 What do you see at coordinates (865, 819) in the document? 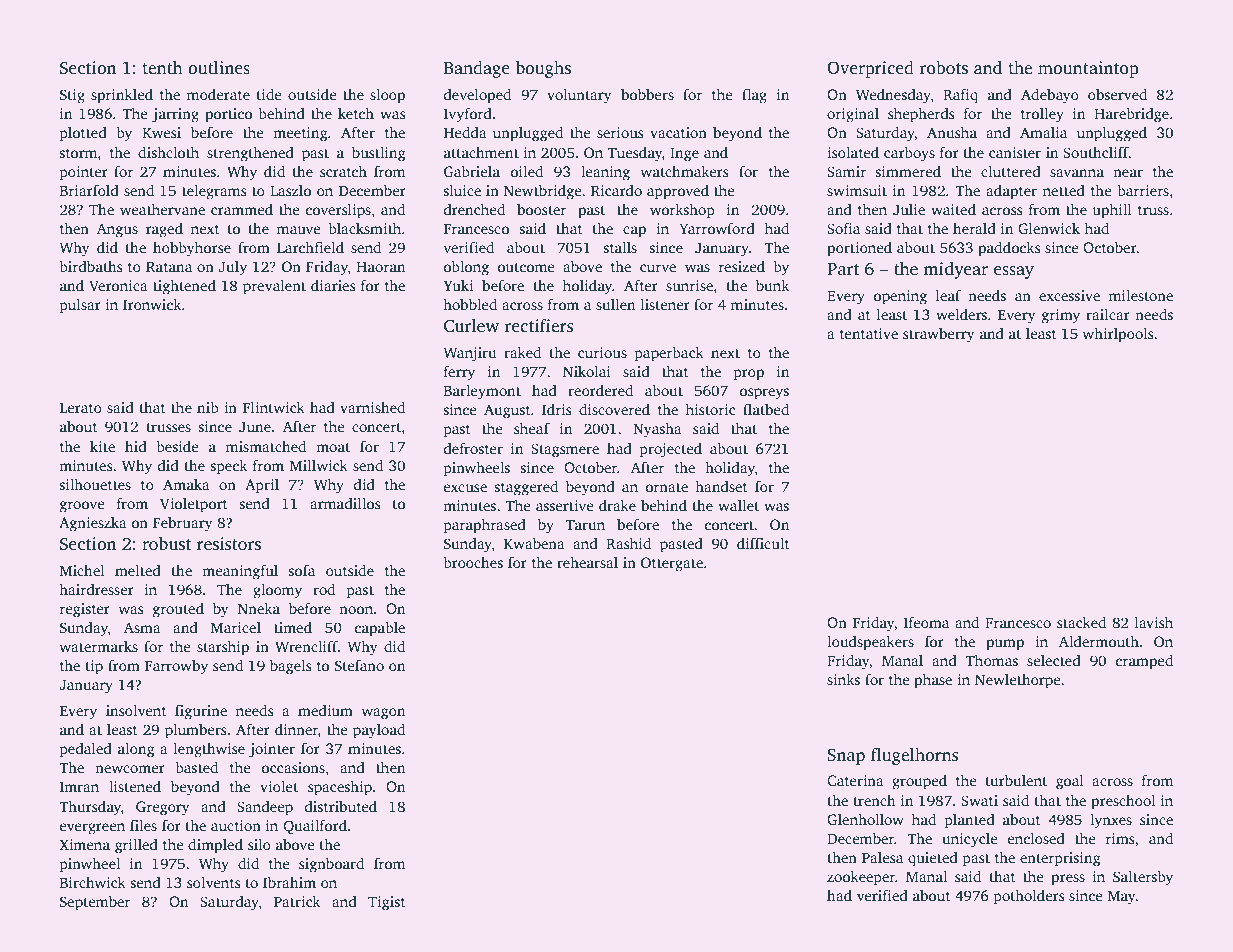
I see `Glenhollow` at bounding box center [865, 819].
